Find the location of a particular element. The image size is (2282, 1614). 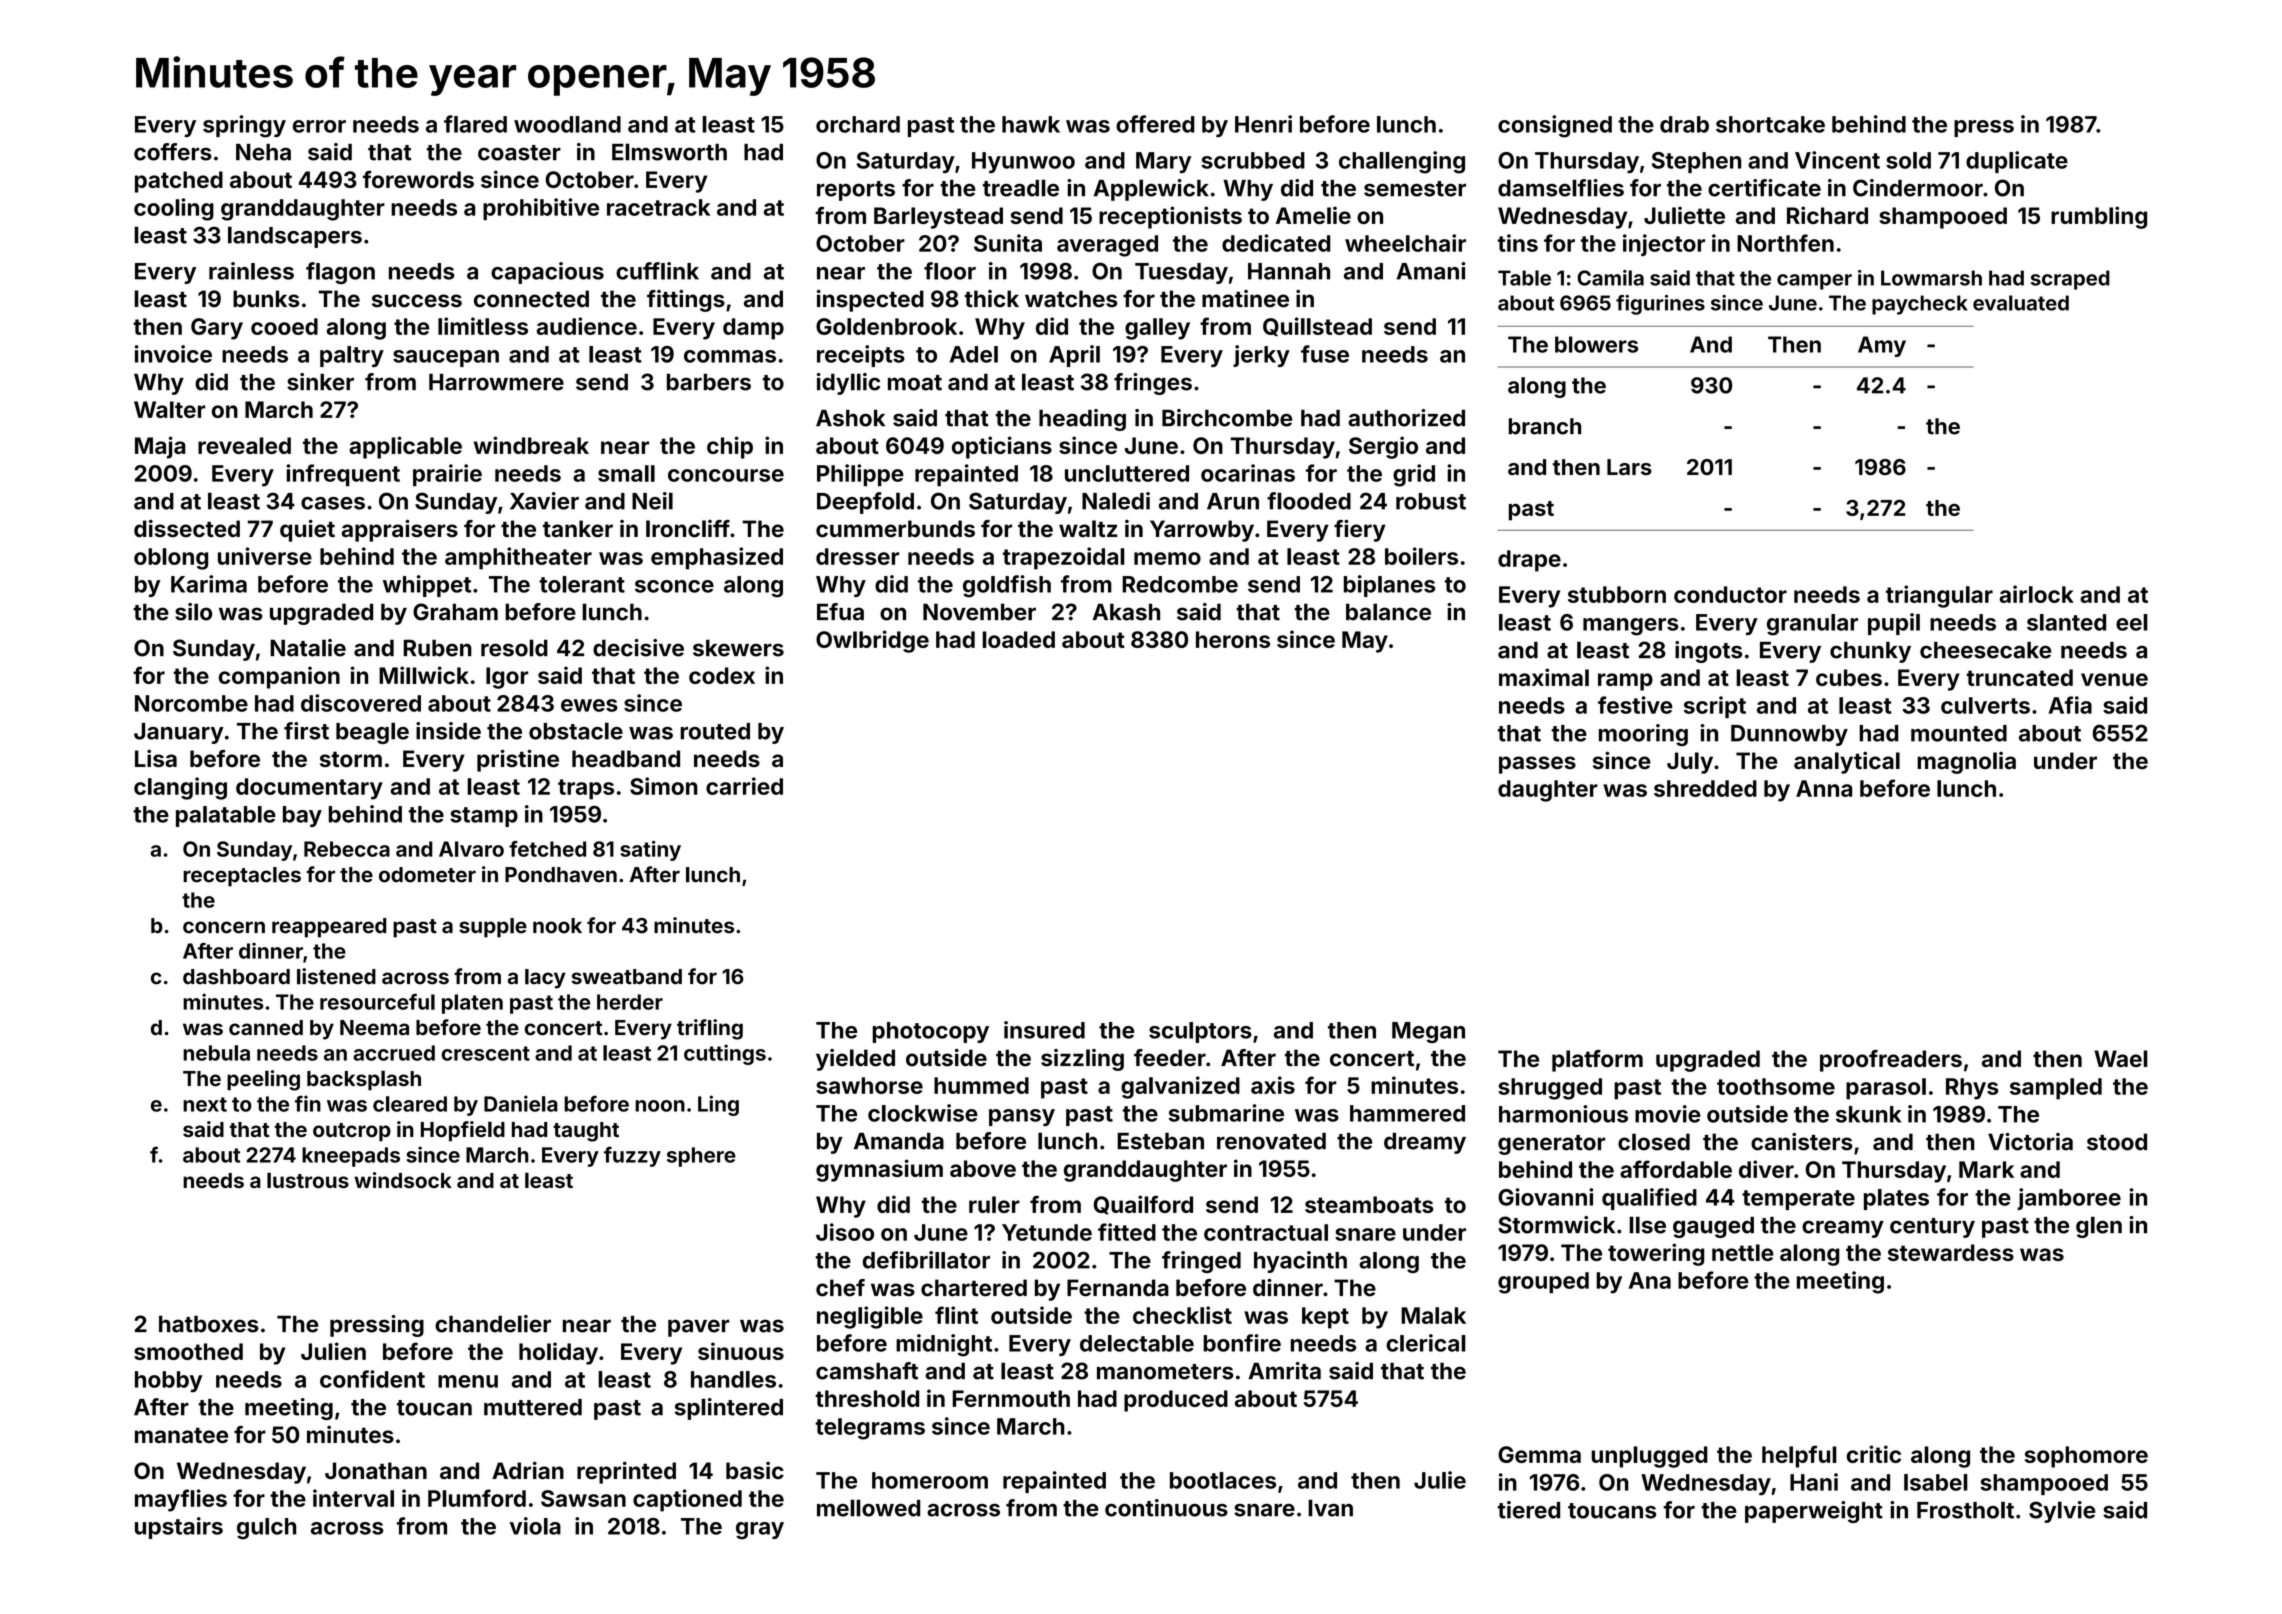

drab is located at coordinates (1684, 124).
